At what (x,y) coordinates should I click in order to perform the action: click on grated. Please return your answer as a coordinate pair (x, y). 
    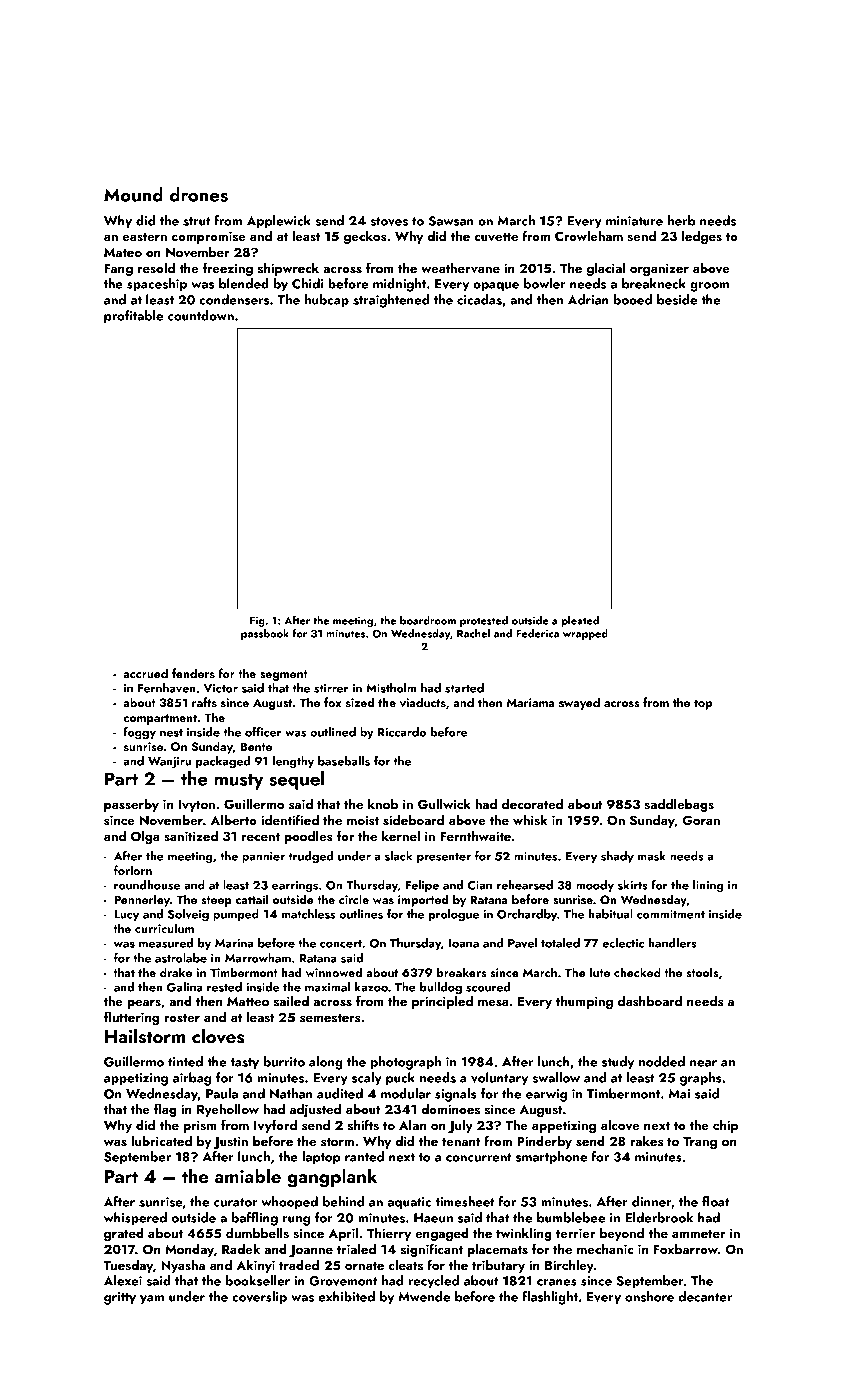
    Looking at the image, I should click on (124, 1234).
